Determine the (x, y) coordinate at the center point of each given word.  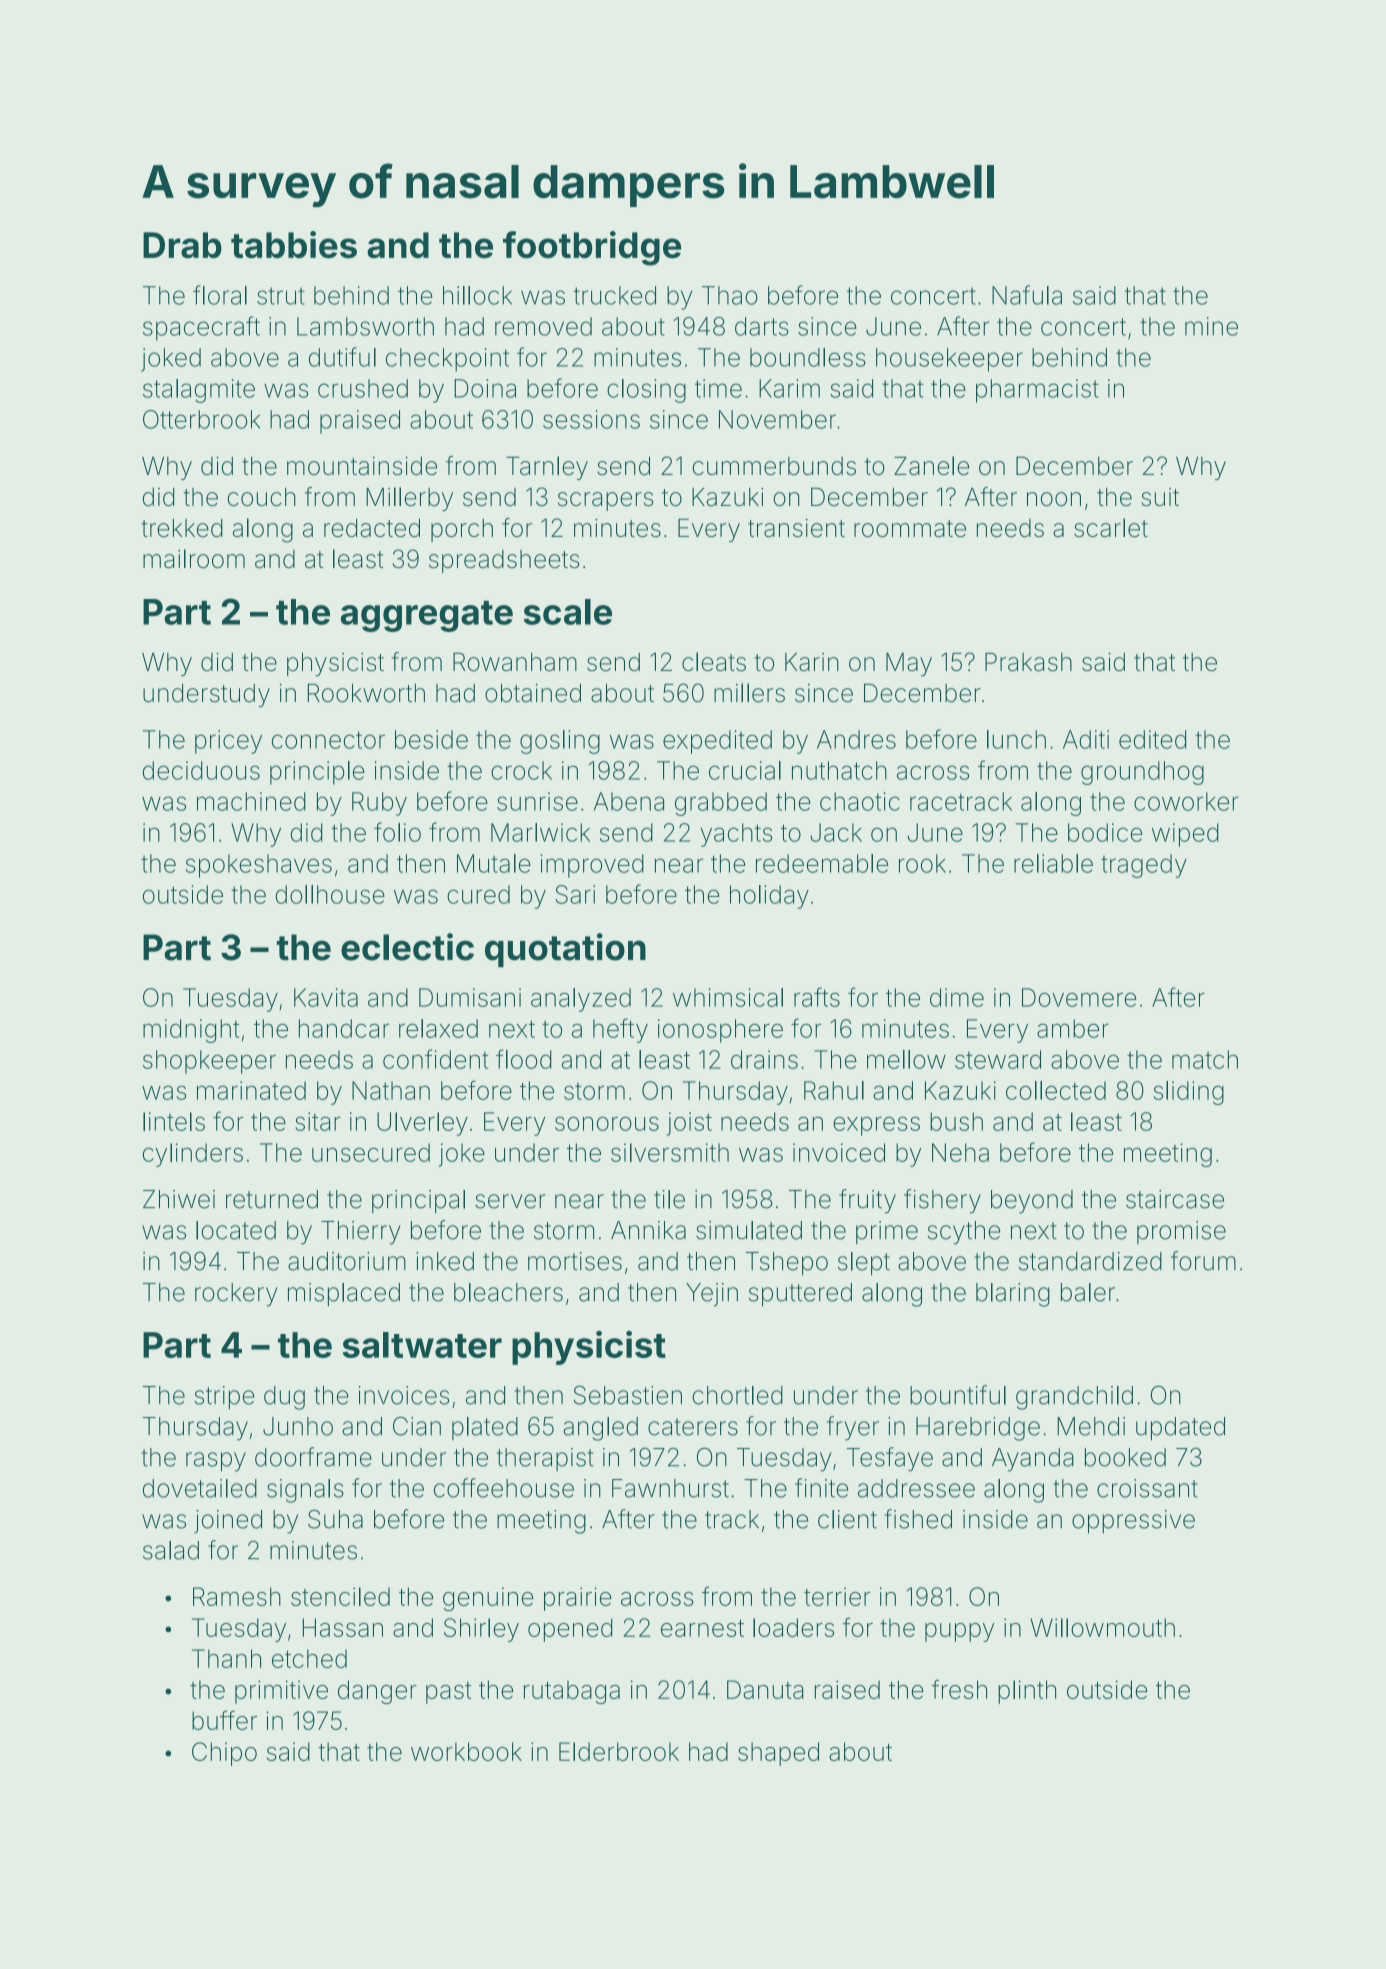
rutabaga (572, 1692)
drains (764, 1059)
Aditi (1086, 739)
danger (377, 1692)
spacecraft (201, 328)
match (1205, 1059)
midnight (191, 1031)
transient (796, 528)
